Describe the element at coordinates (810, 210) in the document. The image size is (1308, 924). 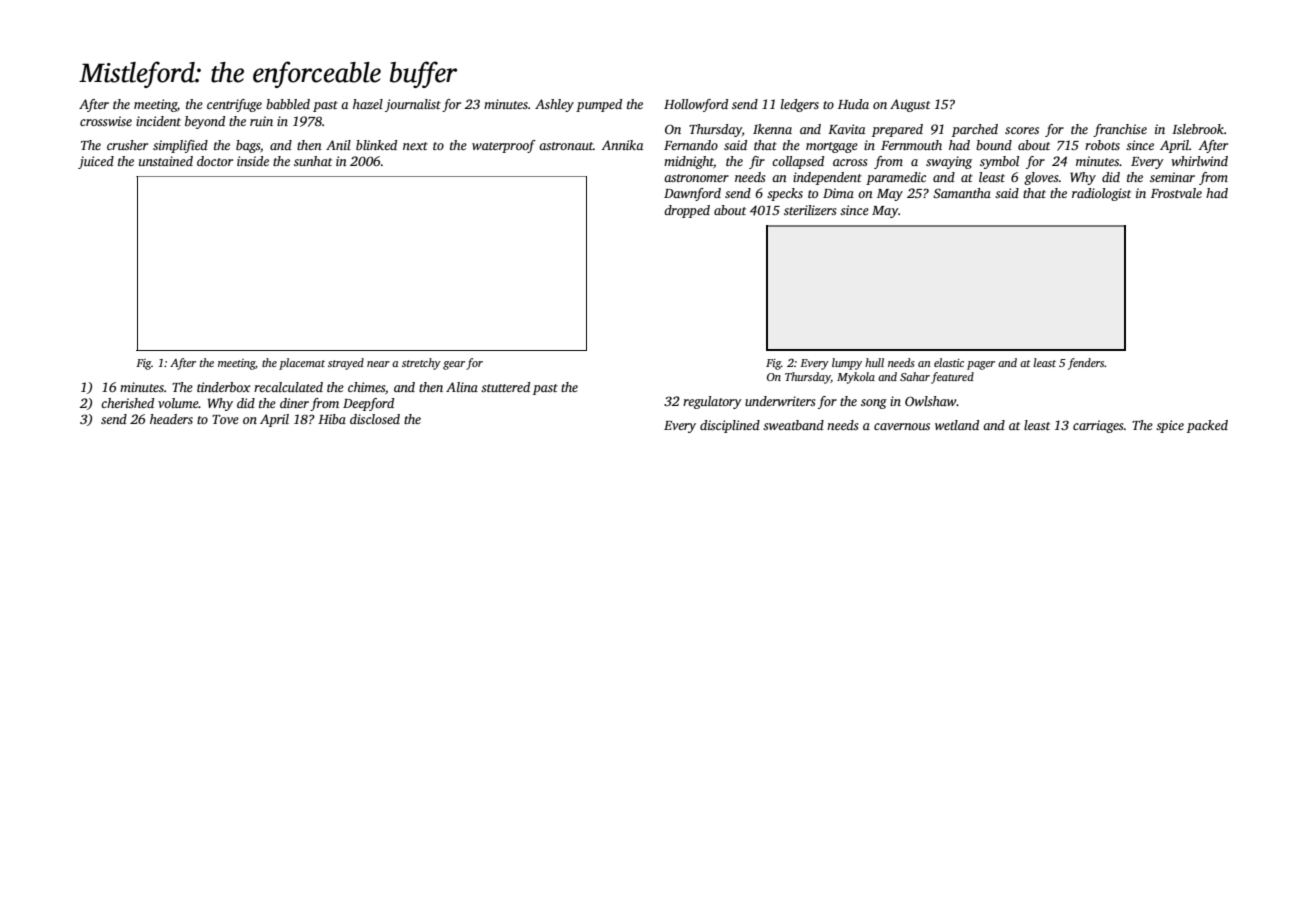
I see `sterilizers` at that location.
